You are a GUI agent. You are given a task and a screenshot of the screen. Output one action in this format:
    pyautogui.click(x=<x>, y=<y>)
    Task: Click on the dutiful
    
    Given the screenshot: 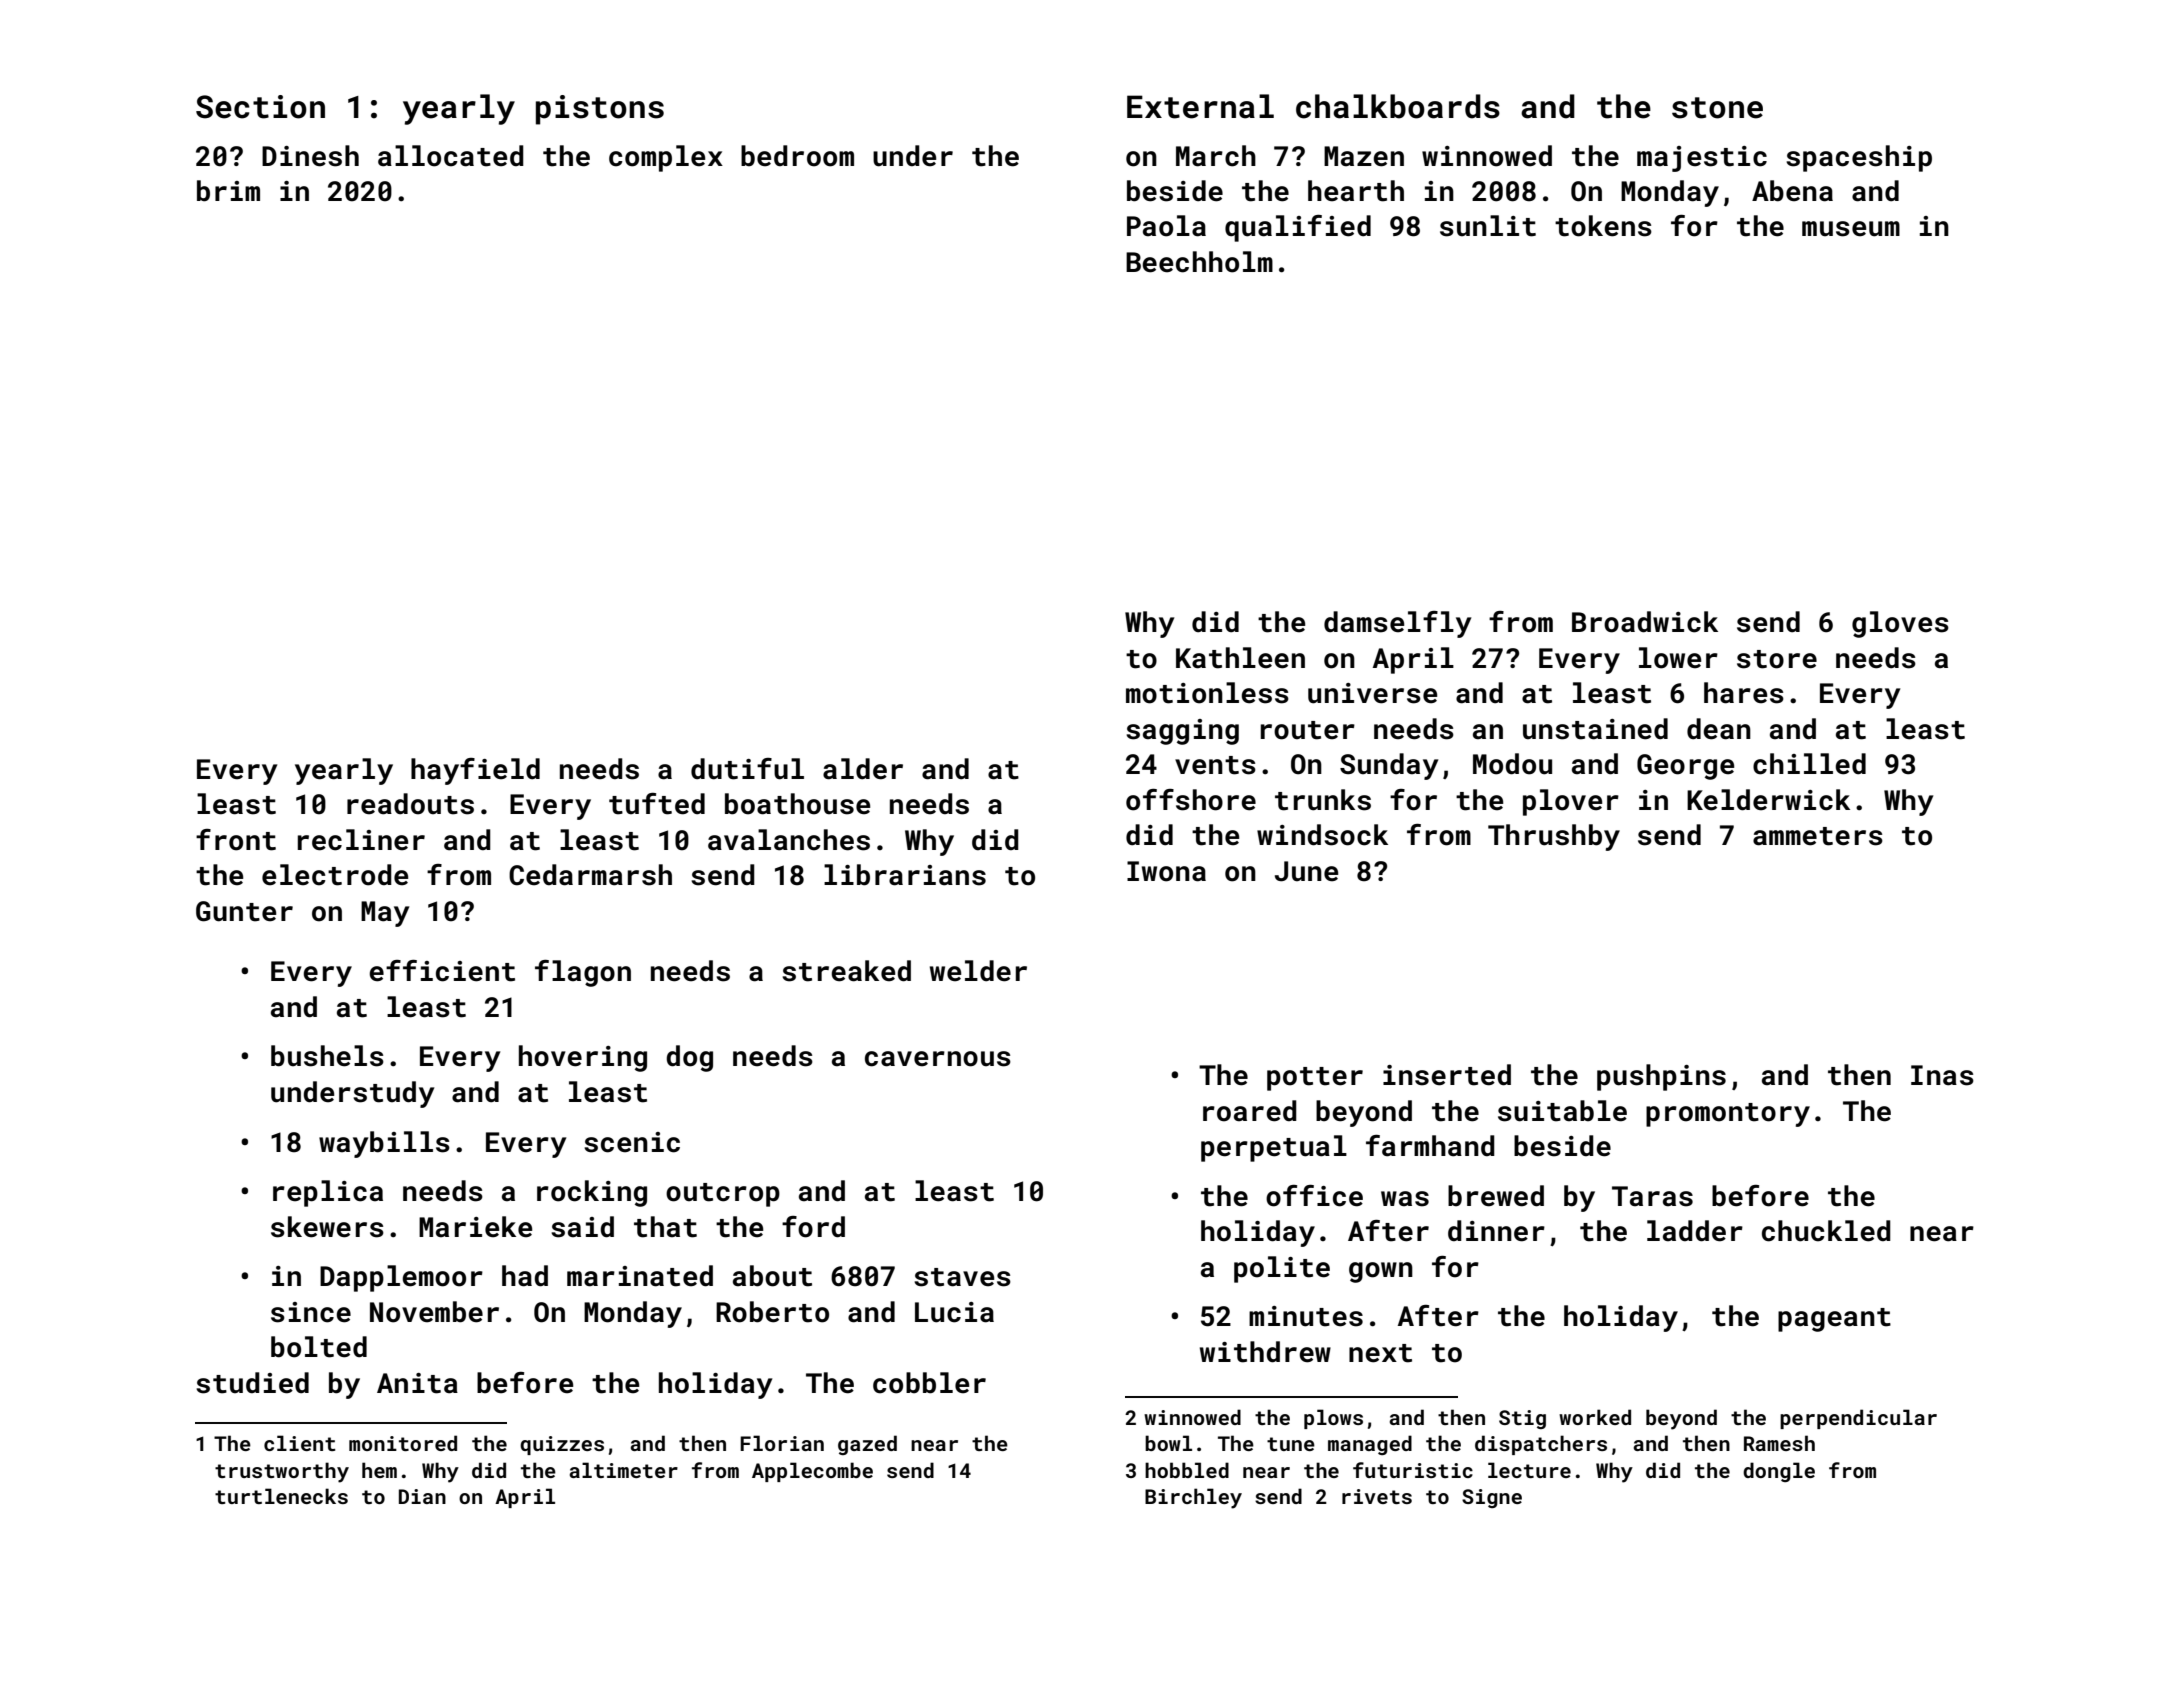 What is the action you would take?
    pyautogui.click(x=747, y=769)
